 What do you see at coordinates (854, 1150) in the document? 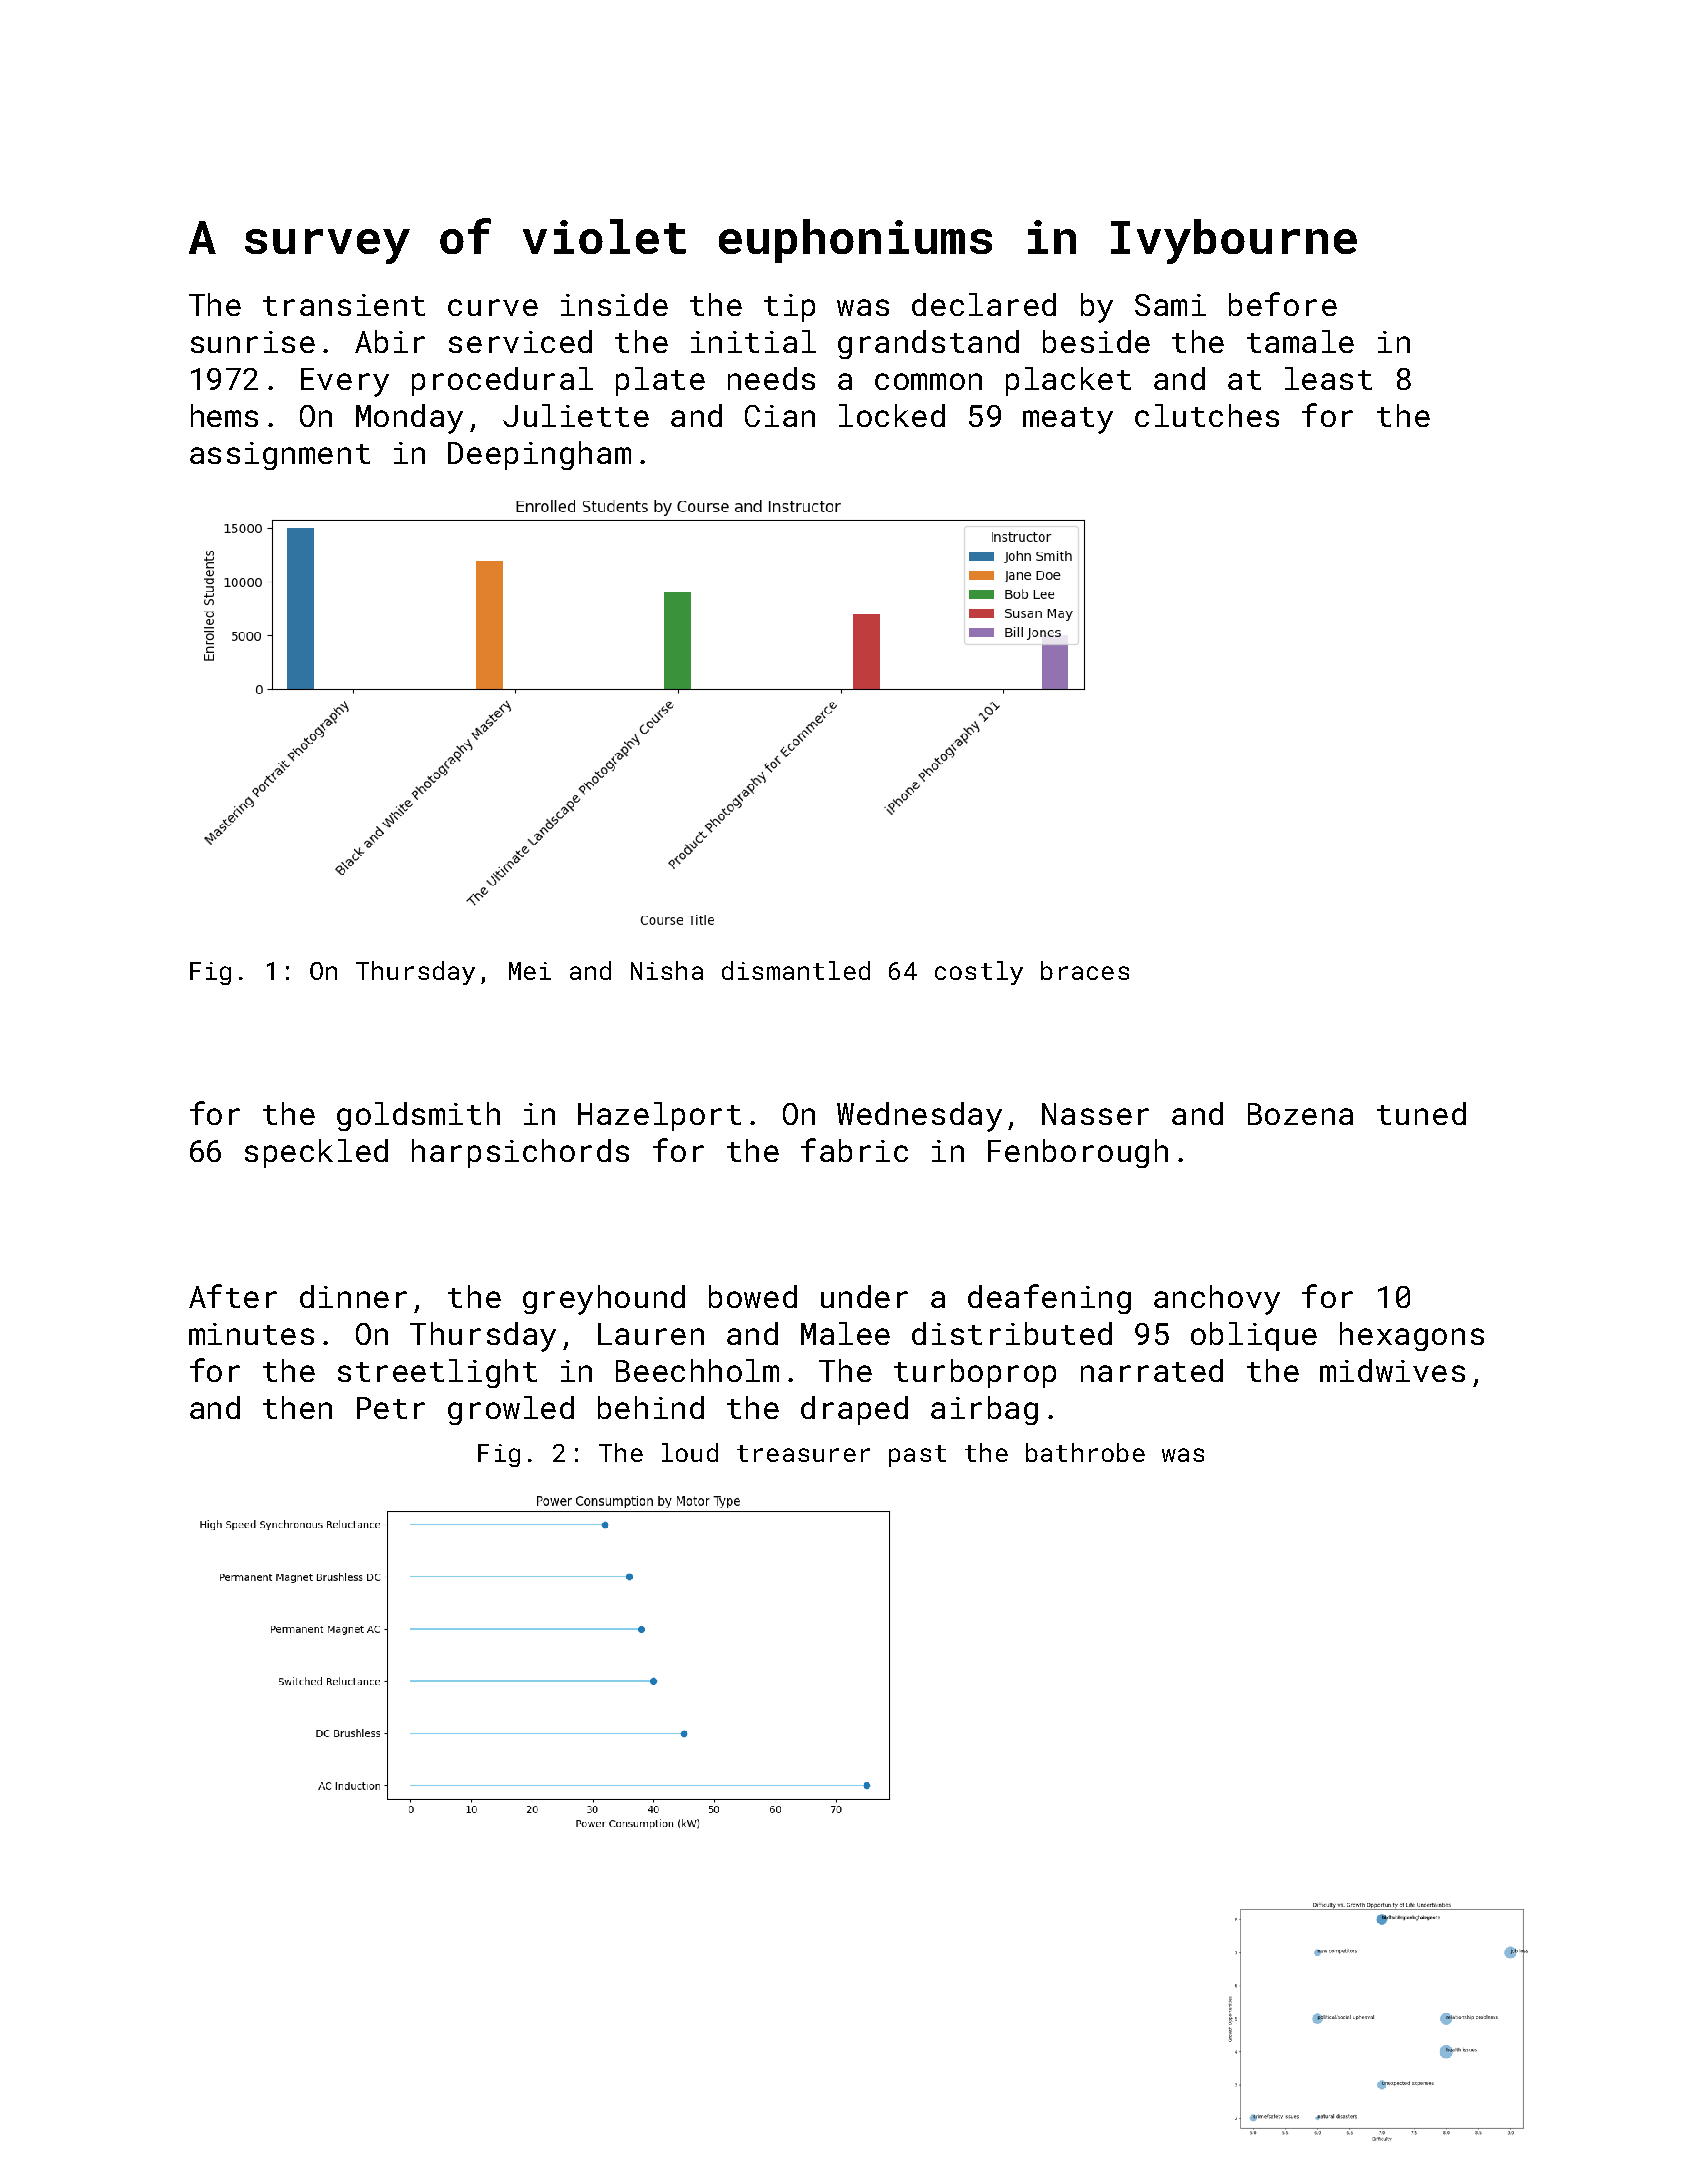
I see `fabric` at bounding box center [854, 1150].
